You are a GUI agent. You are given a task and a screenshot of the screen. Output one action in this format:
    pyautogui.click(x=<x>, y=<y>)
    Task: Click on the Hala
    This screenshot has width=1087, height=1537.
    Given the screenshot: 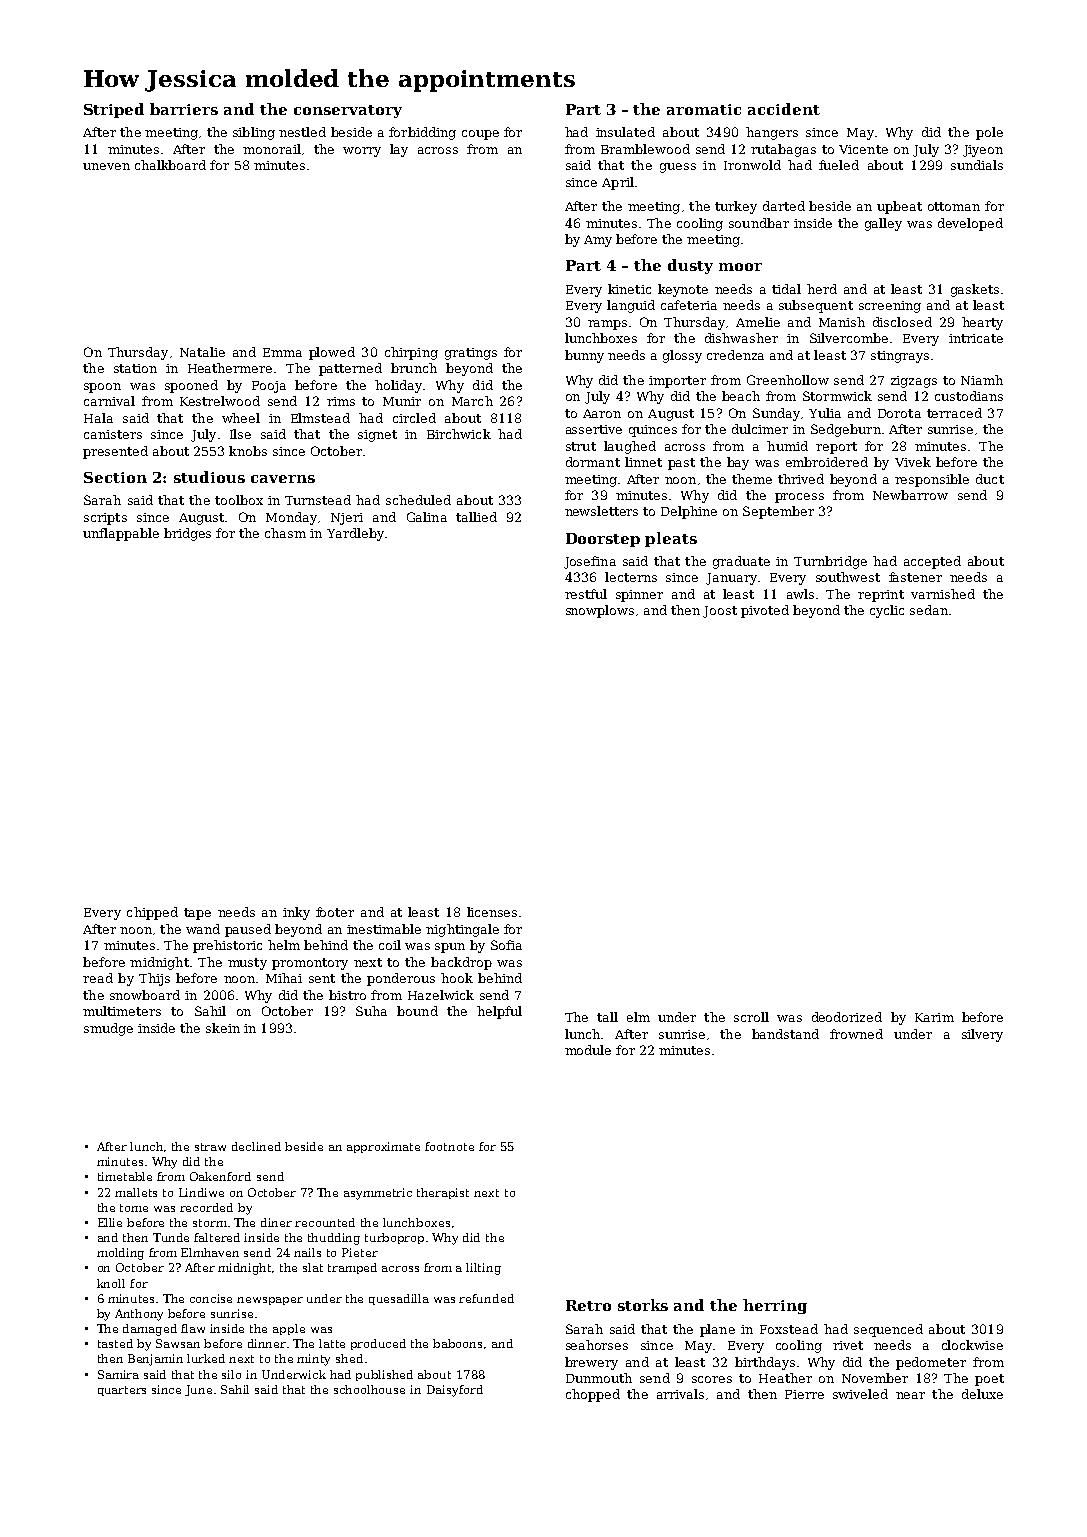 What is the action you would take?
    pyautogui.click(x=98, y=418)
